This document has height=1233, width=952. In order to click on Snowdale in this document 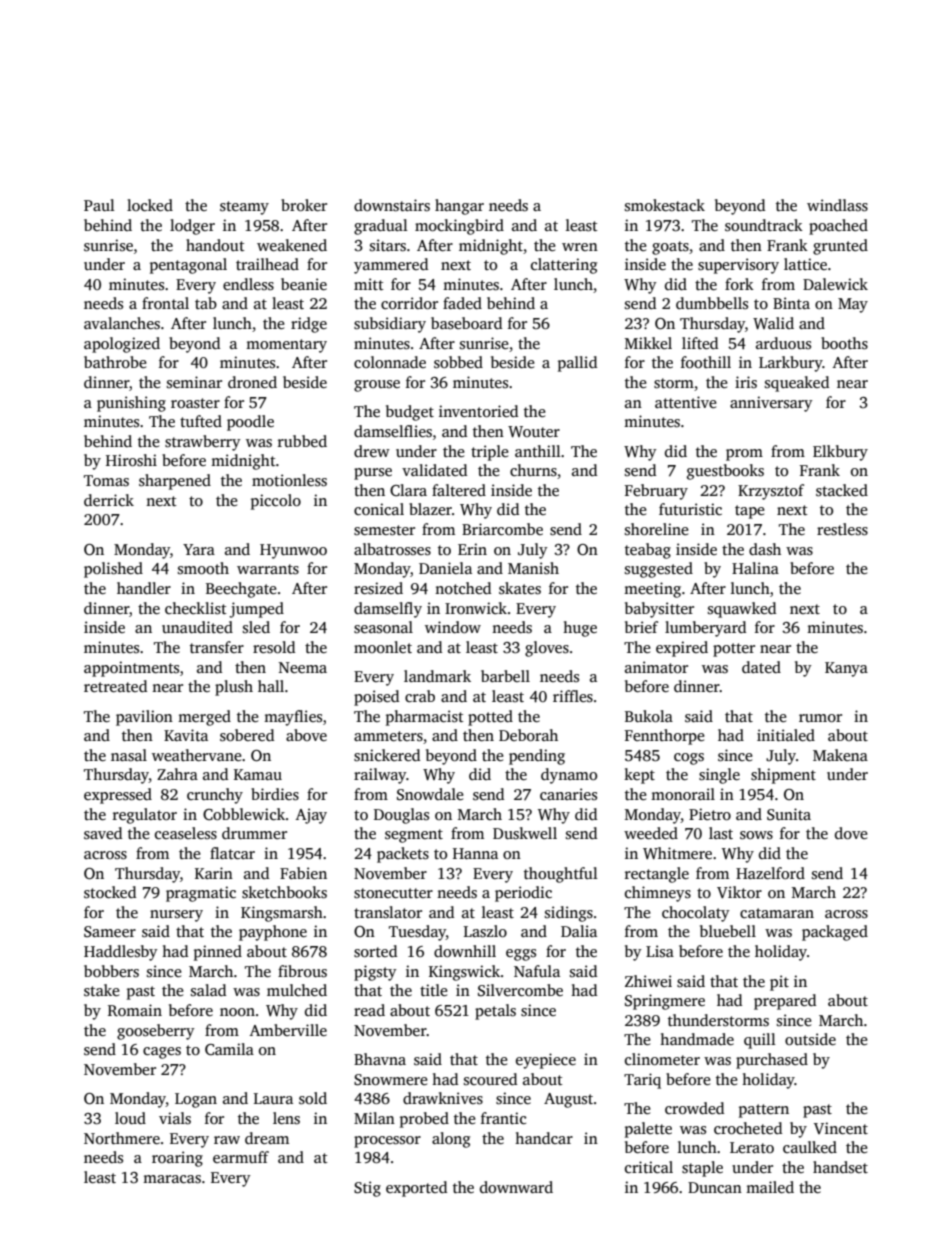, I will do `click(430, 794)`.
